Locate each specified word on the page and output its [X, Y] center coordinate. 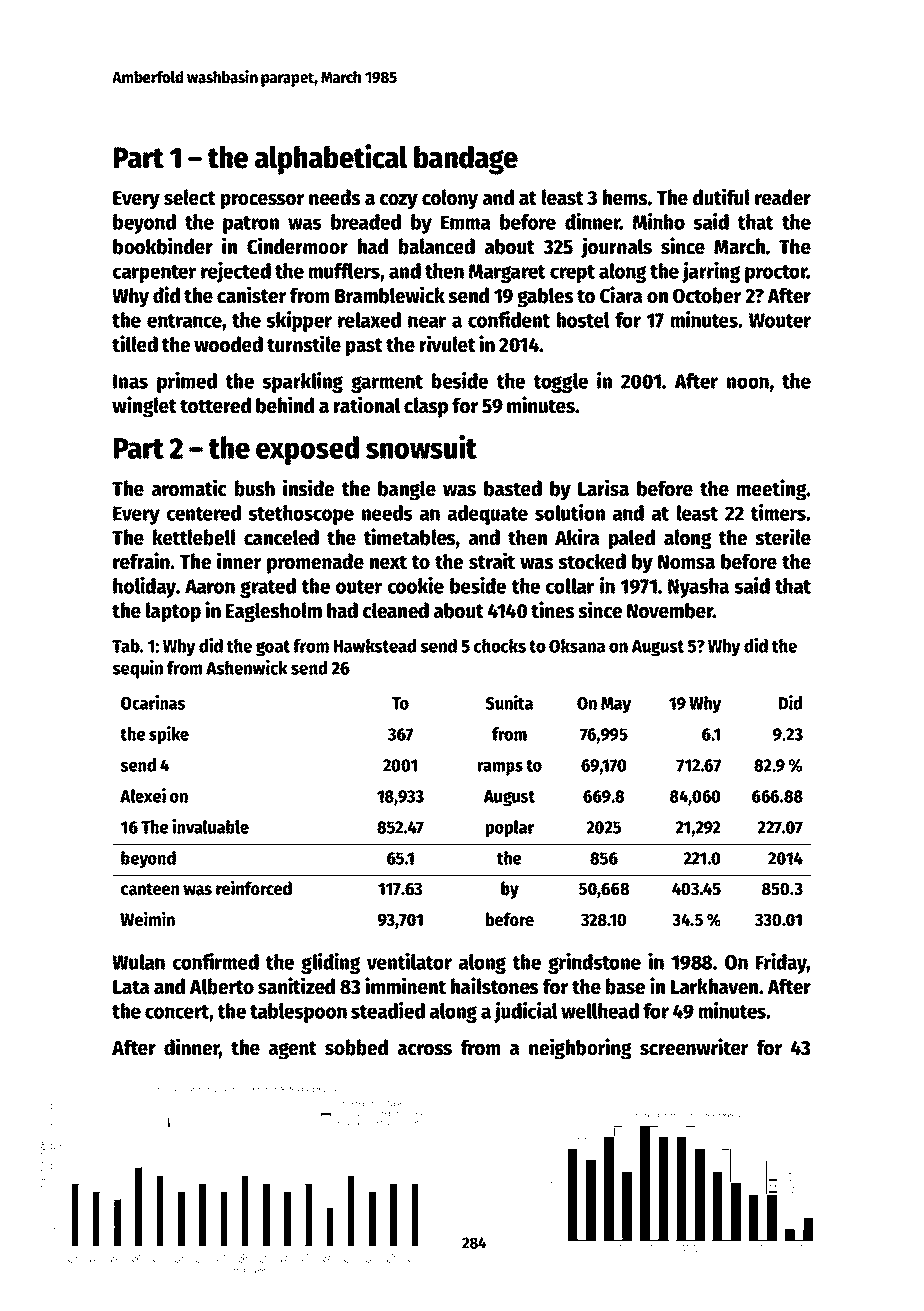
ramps [500, 768]
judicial [525, 1012]
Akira [577, 537]
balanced [437, 246]
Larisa [603, 488]
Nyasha [698, 588]
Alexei [143, 795]
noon [748, 383]
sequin [137, 669]
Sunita [509, 702]
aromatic [189, 488]
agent [293, 1050]
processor [262, 202]
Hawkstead [375, 645]
